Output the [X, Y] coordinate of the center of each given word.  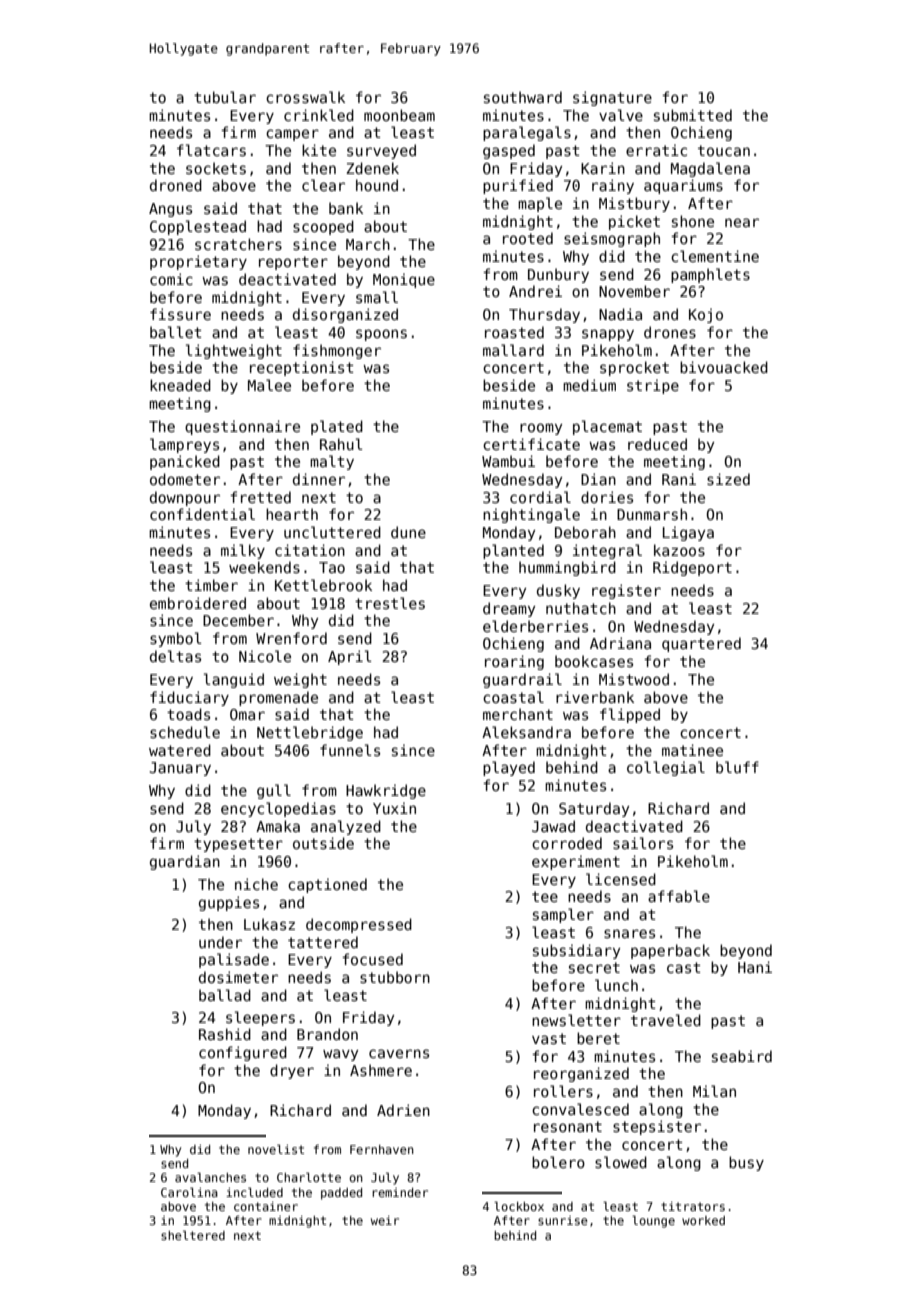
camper [292, 135]
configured [243, 1053]
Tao [332, 567]
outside [323, 843]
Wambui [508, 461]
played [509, 768]
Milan [714, 1091]
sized [728, 479]
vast [549, 1038]
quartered [701, 644]
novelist [276, 1149]
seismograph [612, 239]
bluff [737, 767]
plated [337, 427]
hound [377, 185]
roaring [514, 662]
